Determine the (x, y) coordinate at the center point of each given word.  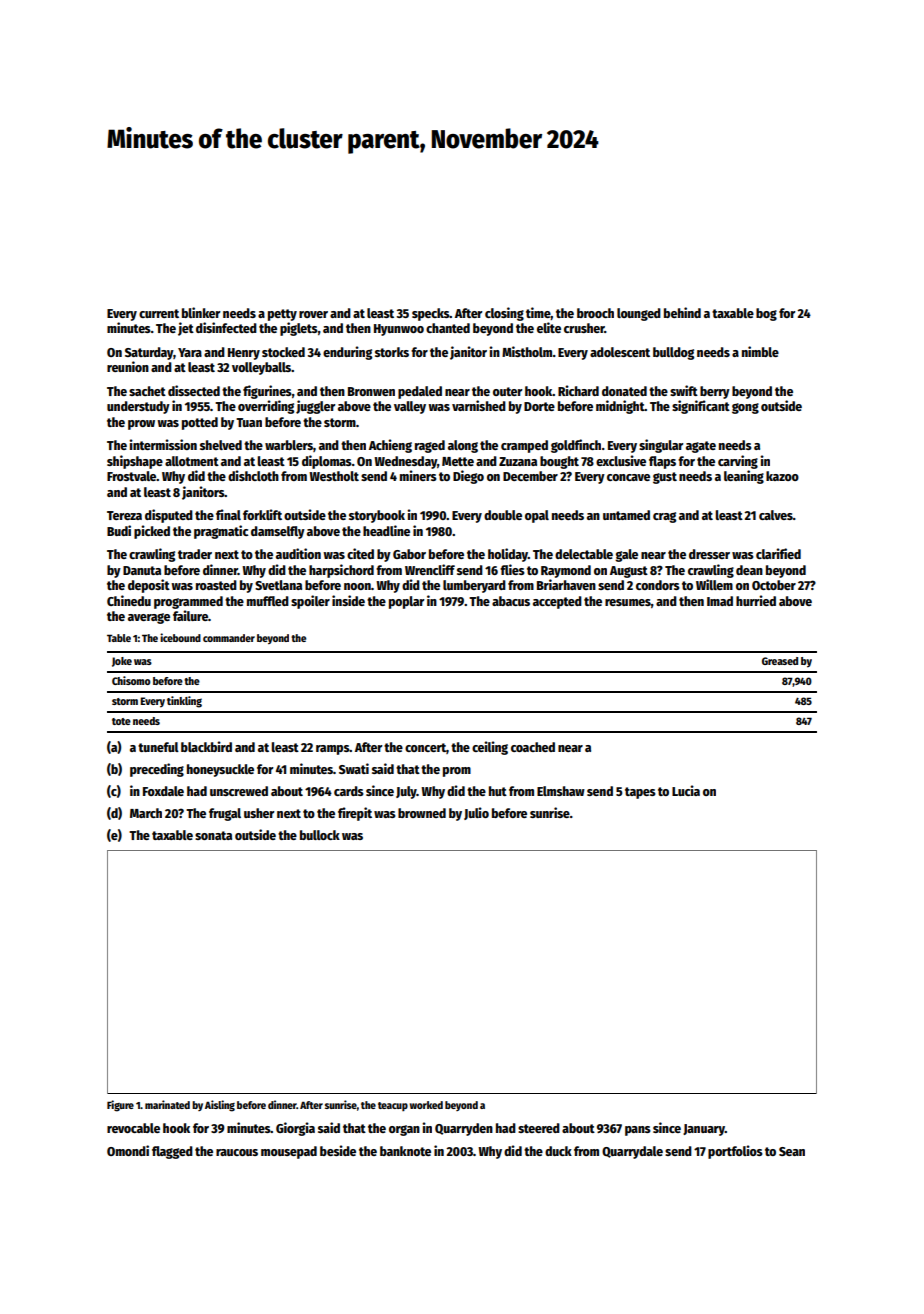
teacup (393, 1106)
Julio (476, 813)
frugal (225, 814)
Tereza (124, 515)
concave (628, 477)
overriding (266, 407)
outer (507, 391)
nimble (760, 351)
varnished (479, 405)
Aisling (220, 1106)
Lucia (686, 790)
